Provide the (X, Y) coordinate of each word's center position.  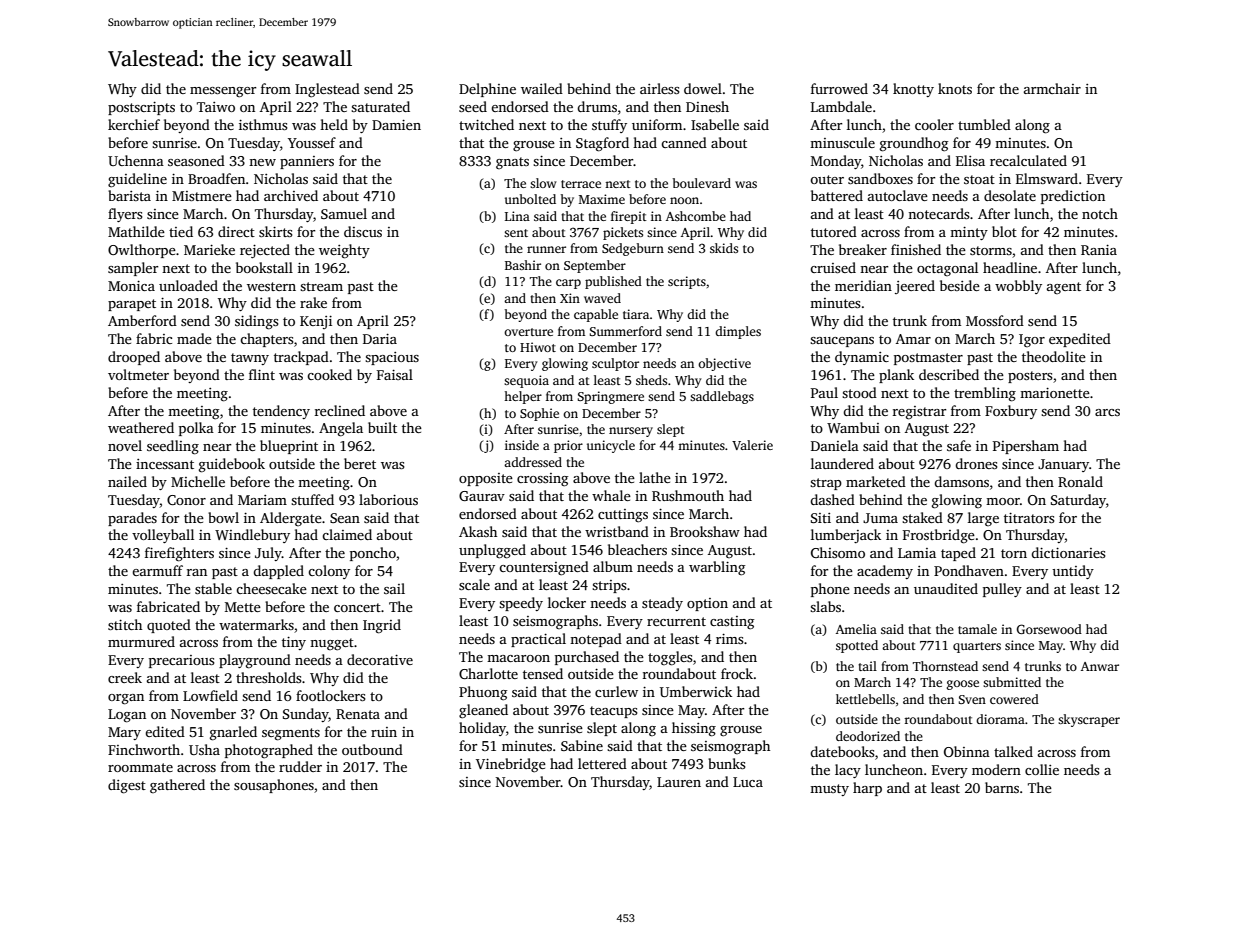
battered (837, 195)
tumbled (984, 124)
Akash (478, 531)
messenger (223, 92)
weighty (344, 251)
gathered (177, 786)
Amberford (142, 320)
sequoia (526, 381)
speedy (521, 604)
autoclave (898, 195)
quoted (169, 626)
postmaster (928, 359)
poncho (373, 554)
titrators (1029, 517)
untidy (1073, 572)
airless (660, 88)
